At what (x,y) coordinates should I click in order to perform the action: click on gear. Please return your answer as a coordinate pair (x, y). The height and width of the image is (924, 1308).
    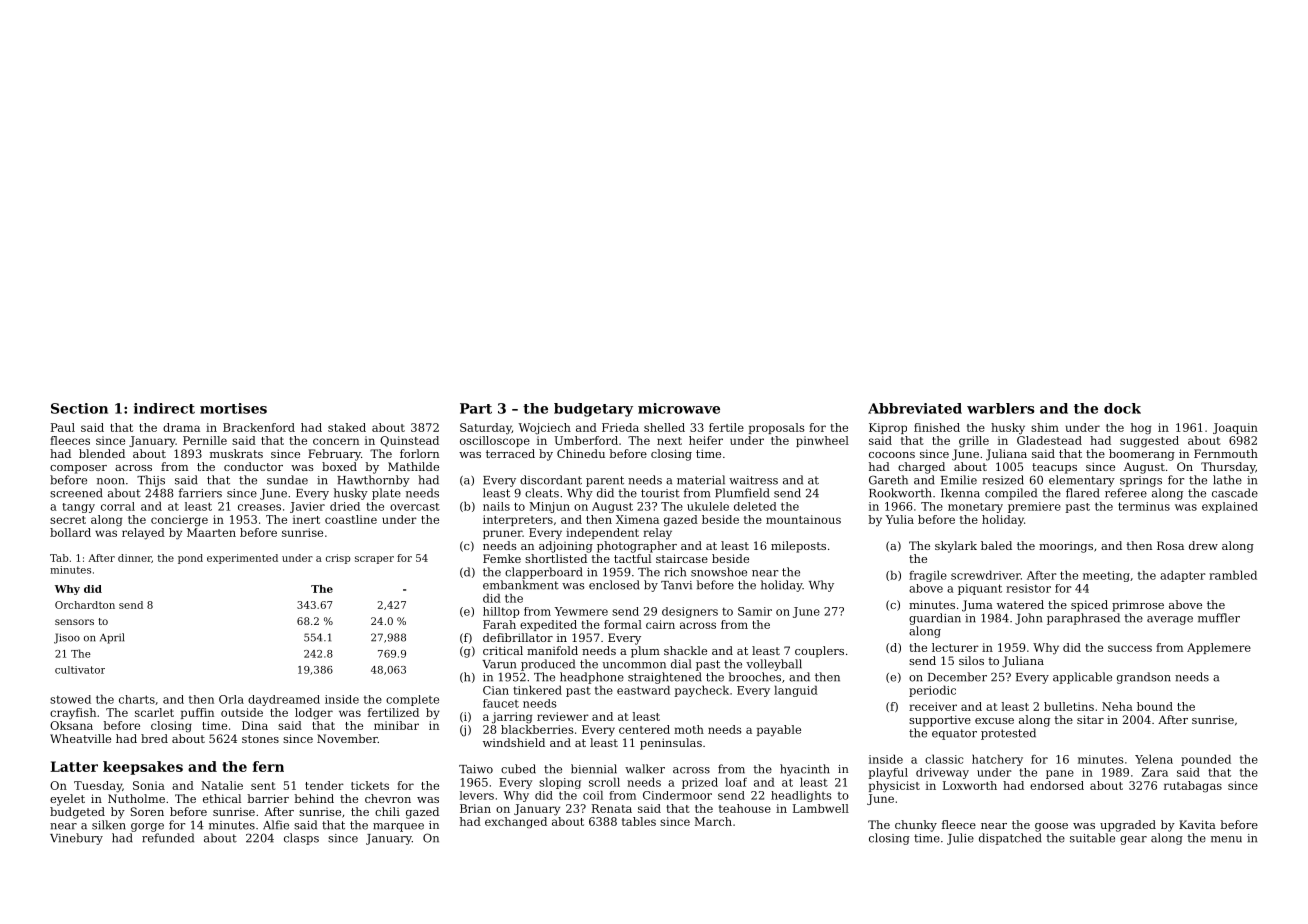
    Looking at the image, I should click on (1133, 840).
